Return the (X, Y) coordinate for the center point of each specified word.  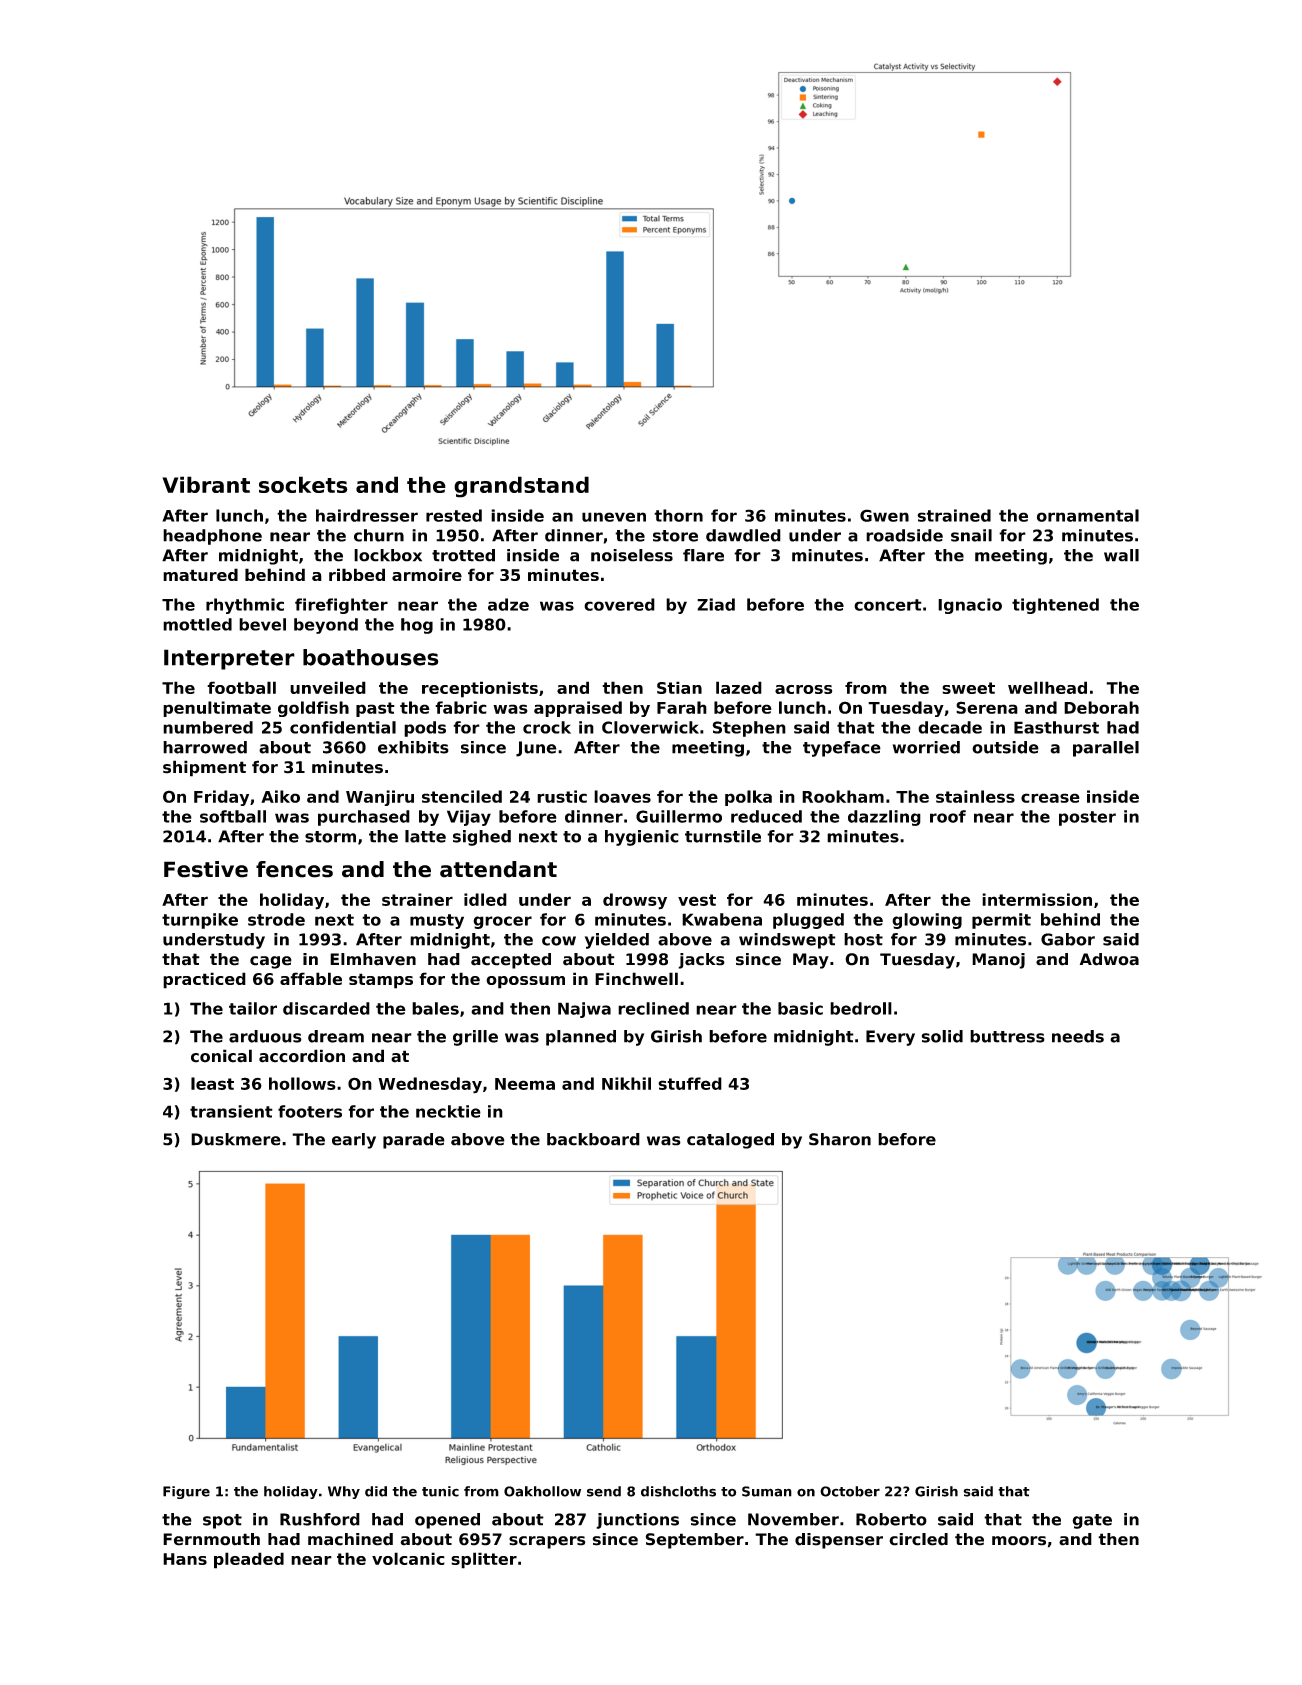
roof (948, 816)
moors (1019, 1541)
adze (508, 604)
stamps (381, 981)
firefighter (341, 606)
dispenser (839, 1541)
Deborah (1101, 707)
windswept (787, 941)
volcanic (408, 1558)
